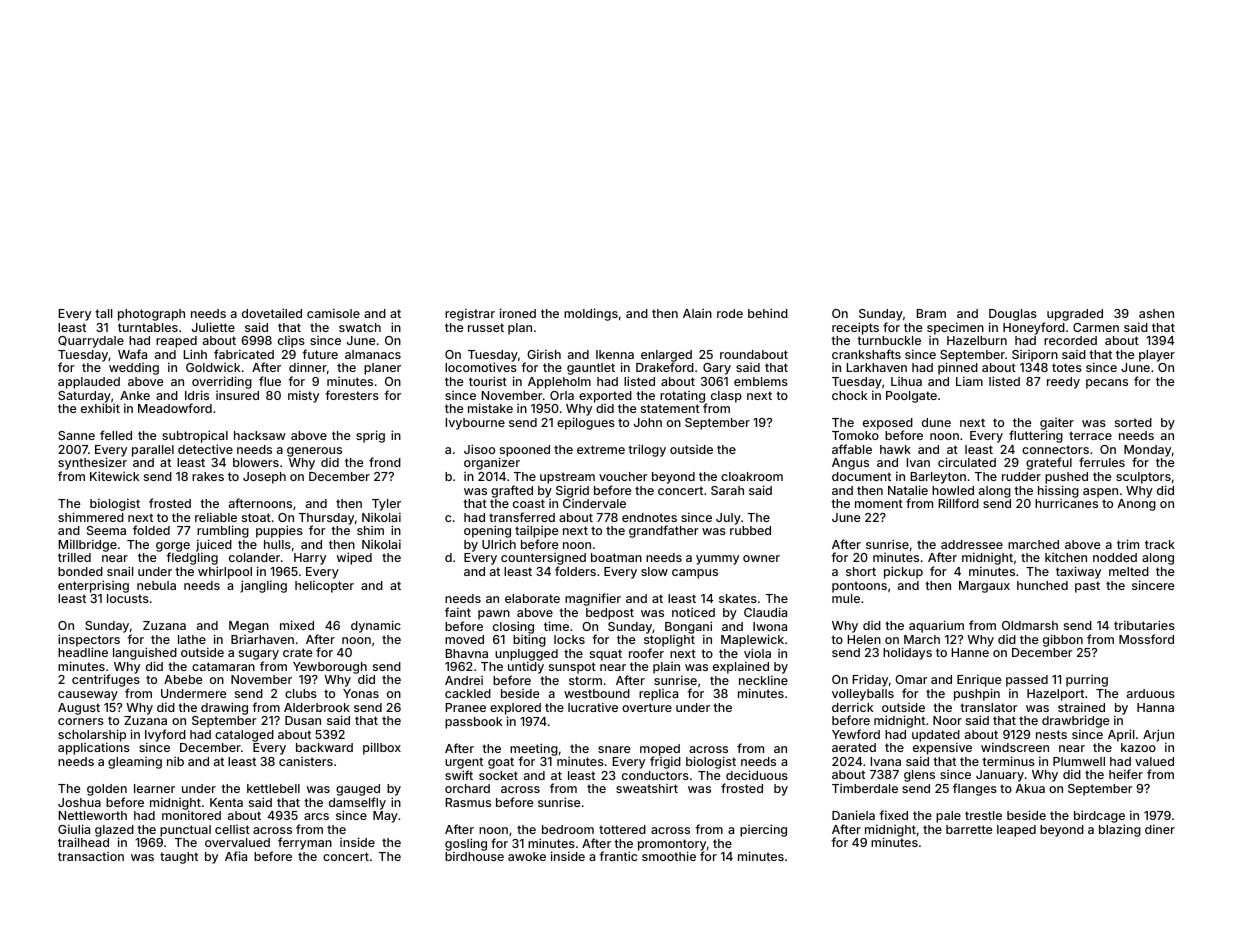  Describe the element at coordinates (151, 315) in the page. I see `photograph` at that location.
